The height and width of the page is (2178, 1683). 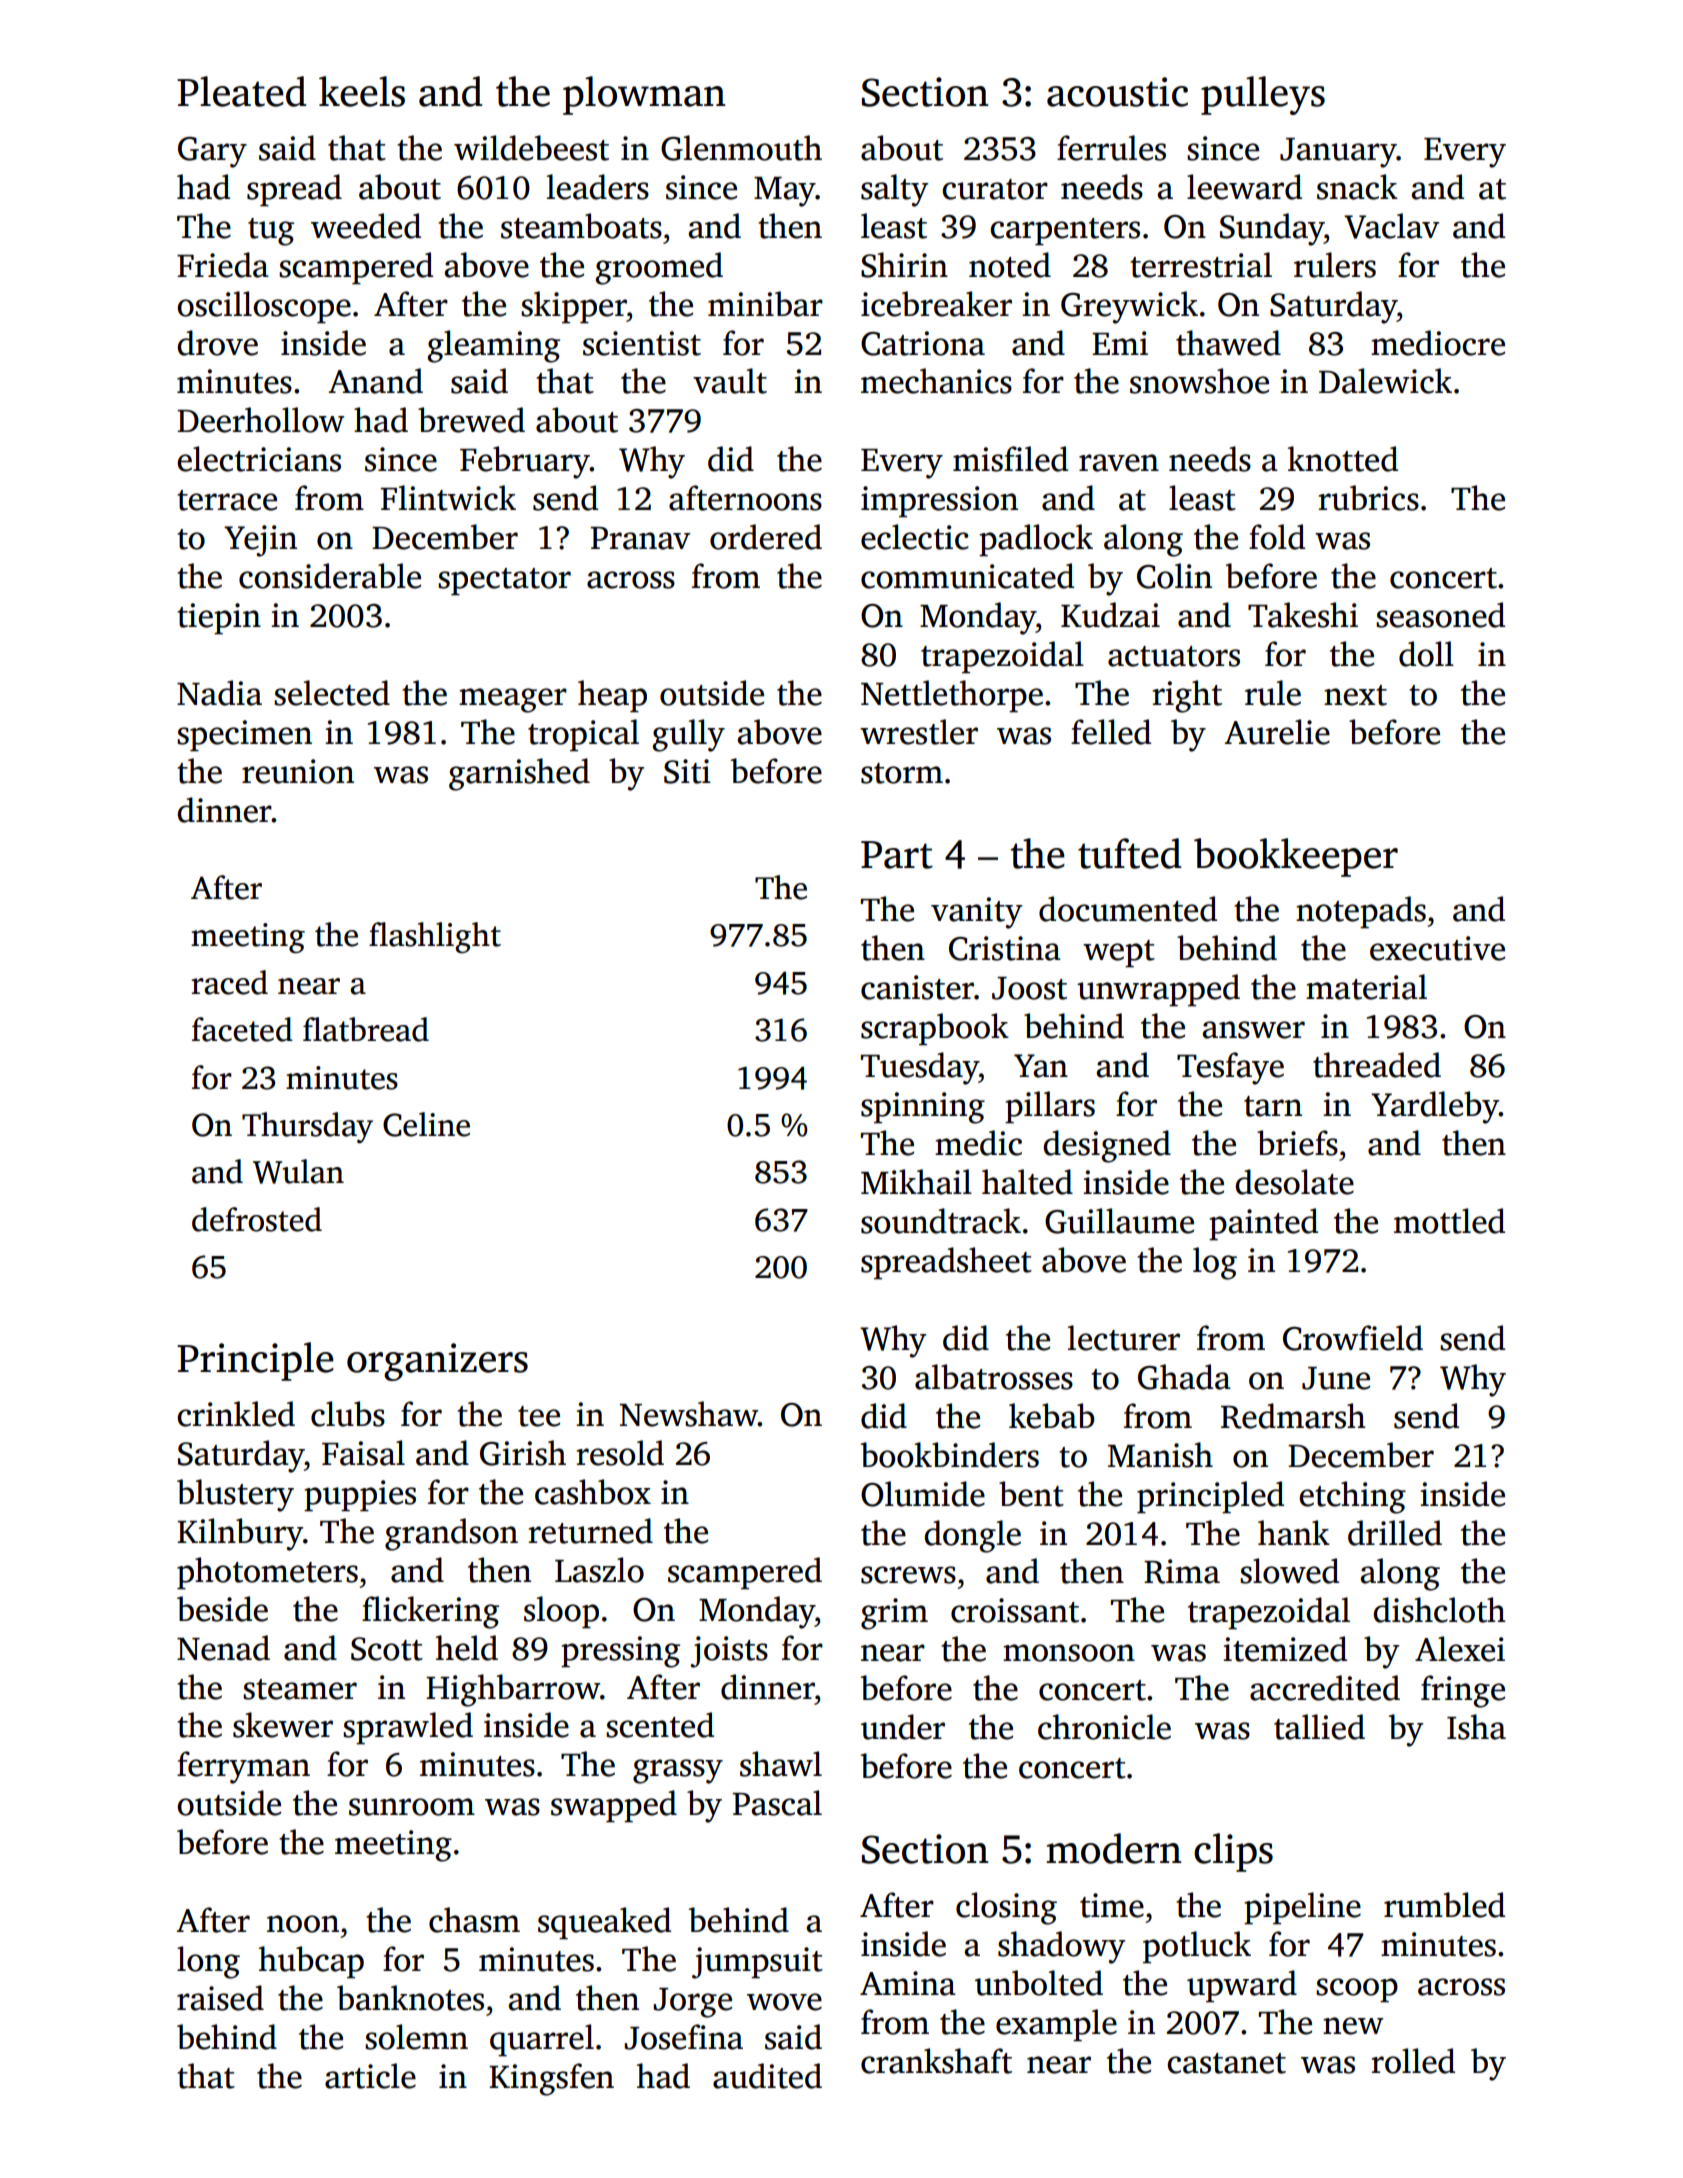 I want to click on crankshaft, so click(x=936, y=2061).
